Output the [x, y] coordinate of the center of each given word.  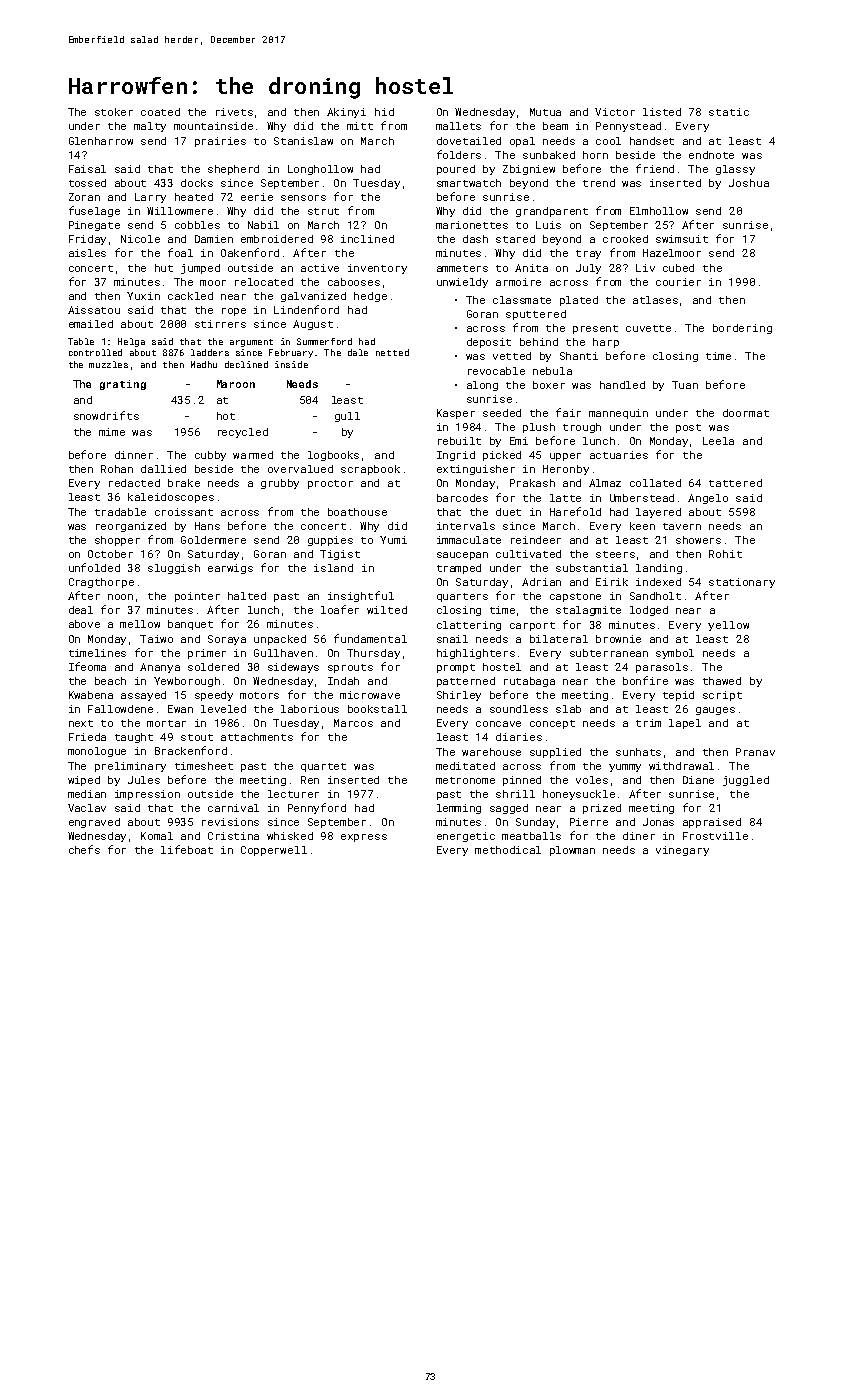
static [729, 112]
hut [164, 268]
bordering [742, 329]
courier [678, 282]
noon [120, 597]
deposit [489, 343]
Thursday [373, 654]
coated [160, 112]
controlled [95, 352]
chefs [84, 849]
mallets [458, 126]
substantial [592, 568]
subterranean [609, 653]
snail [452, 639]
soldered [213, 667]
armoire [518, 282]
